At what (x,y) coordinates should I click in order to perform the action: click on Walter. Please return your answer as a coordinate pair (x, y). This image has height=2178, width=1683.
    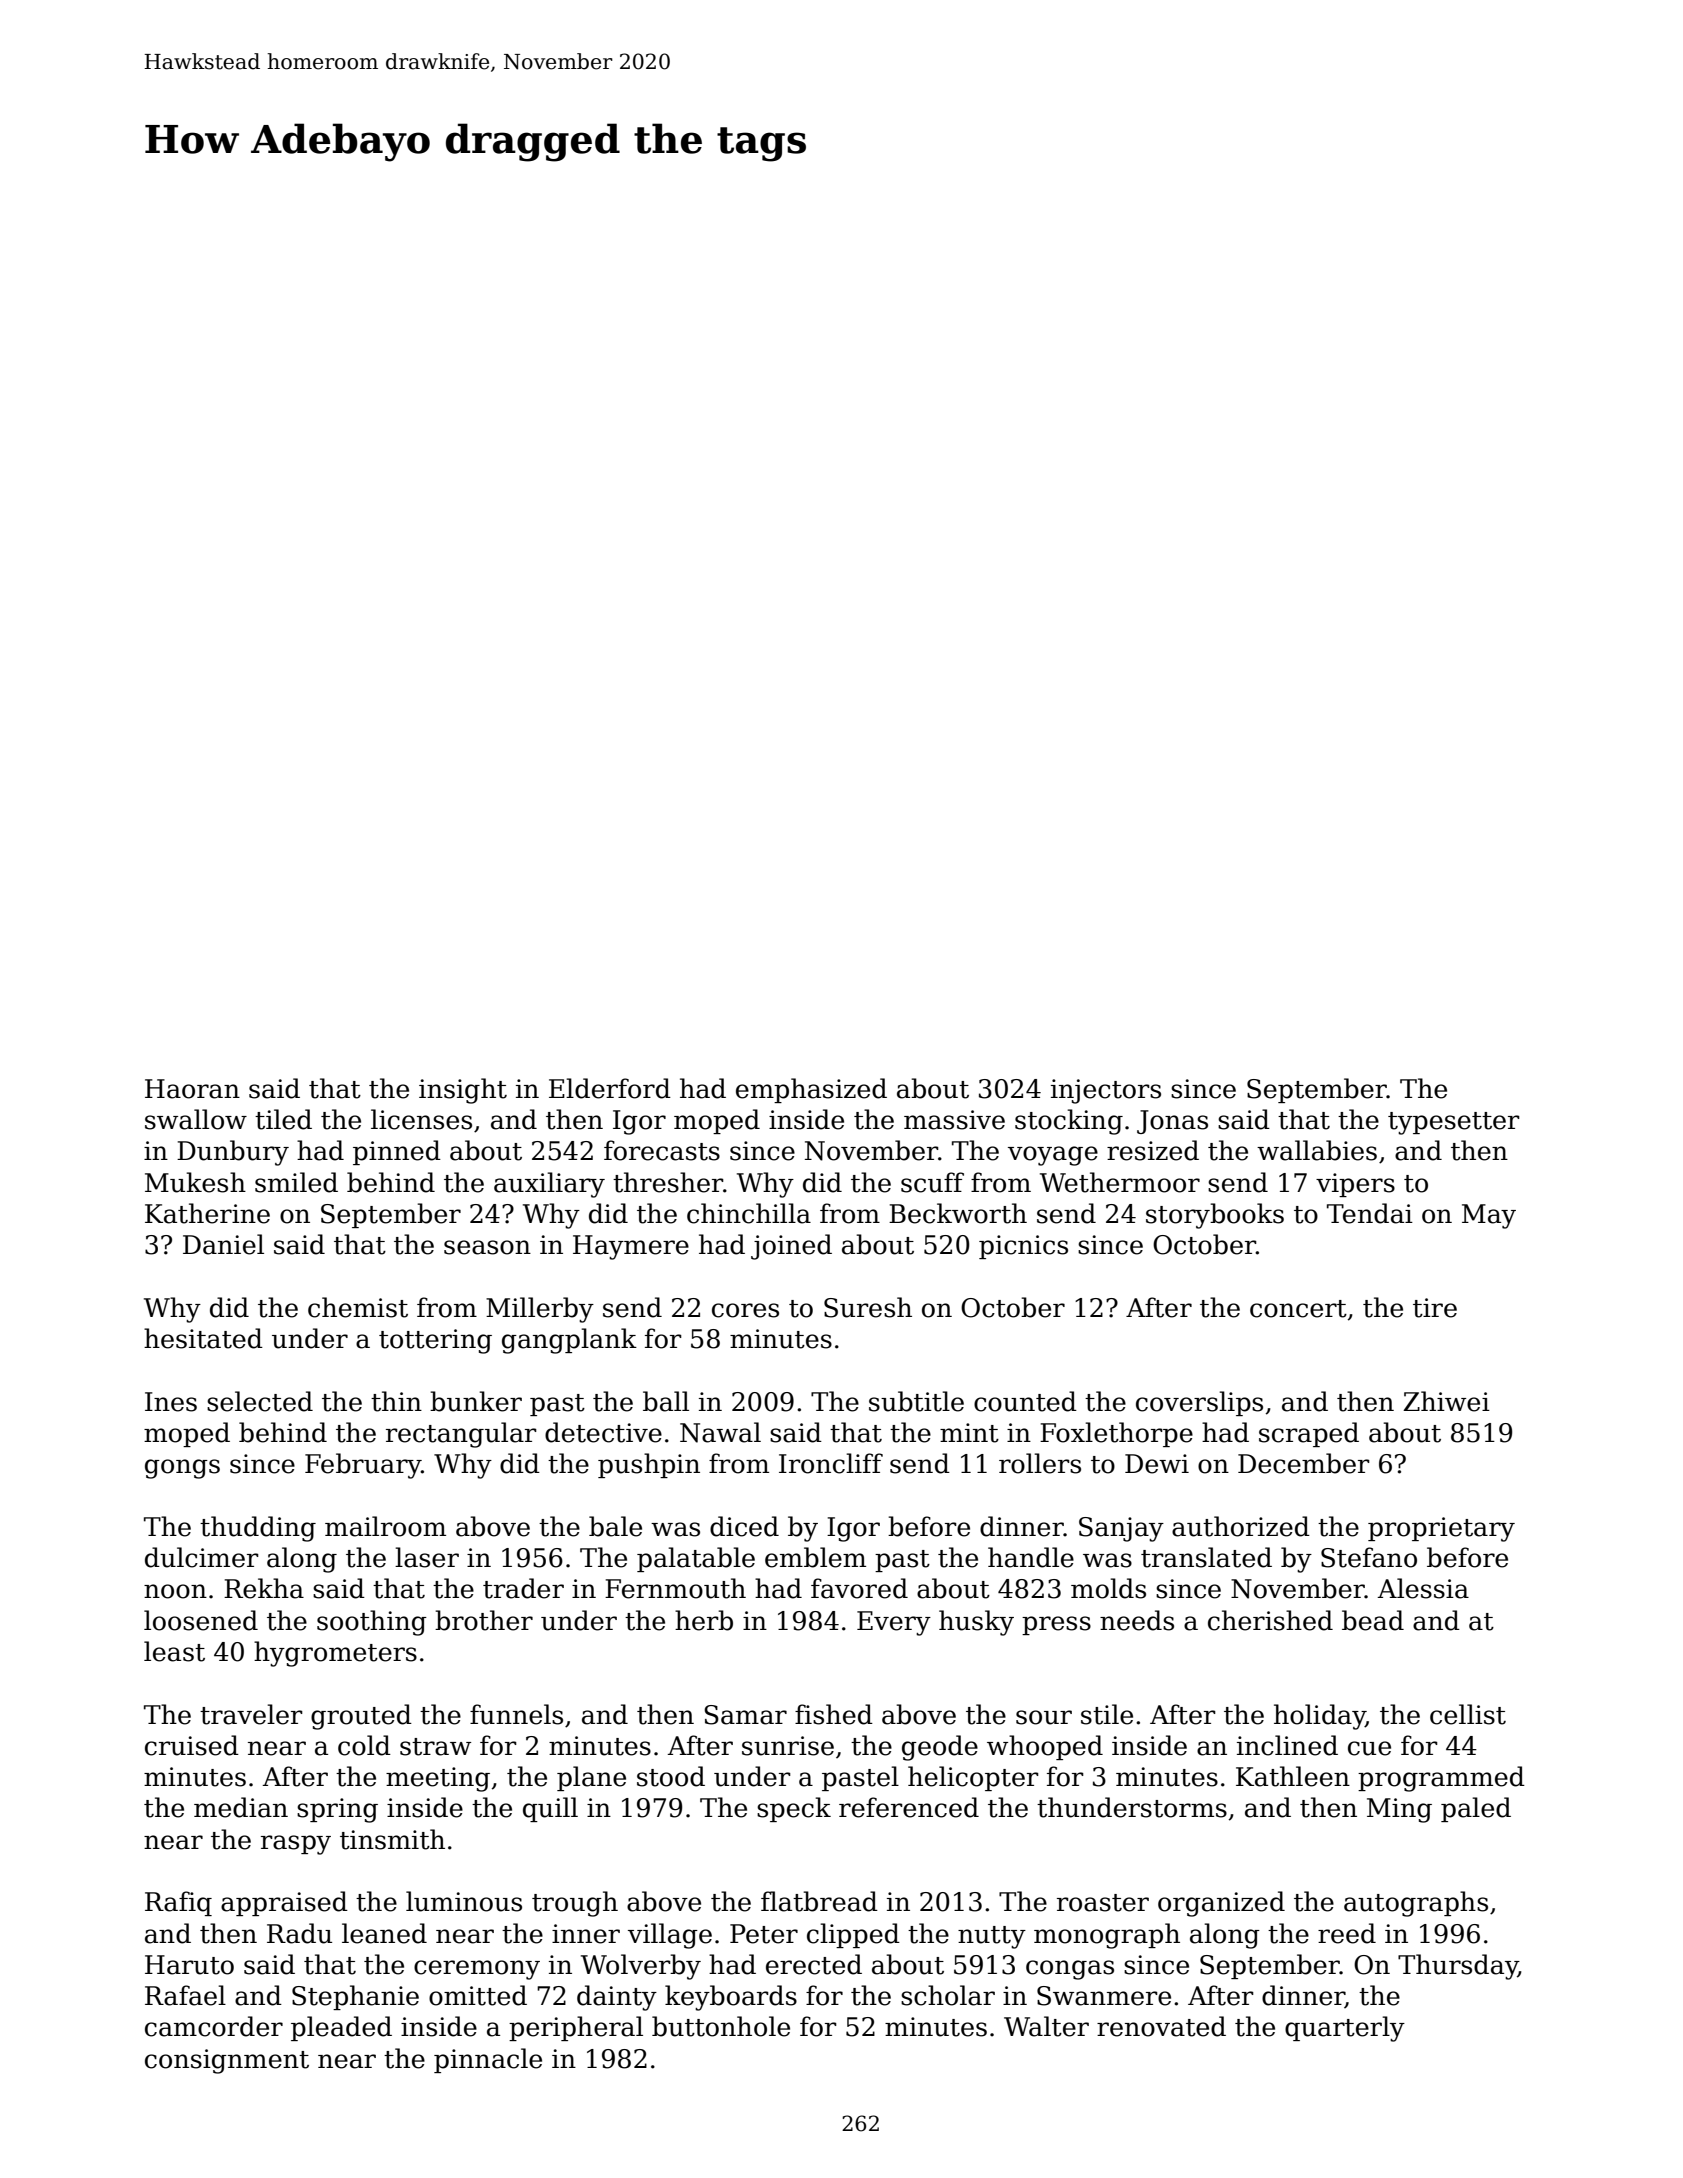
    Looking at the image, I should click on (1046, 2026).
